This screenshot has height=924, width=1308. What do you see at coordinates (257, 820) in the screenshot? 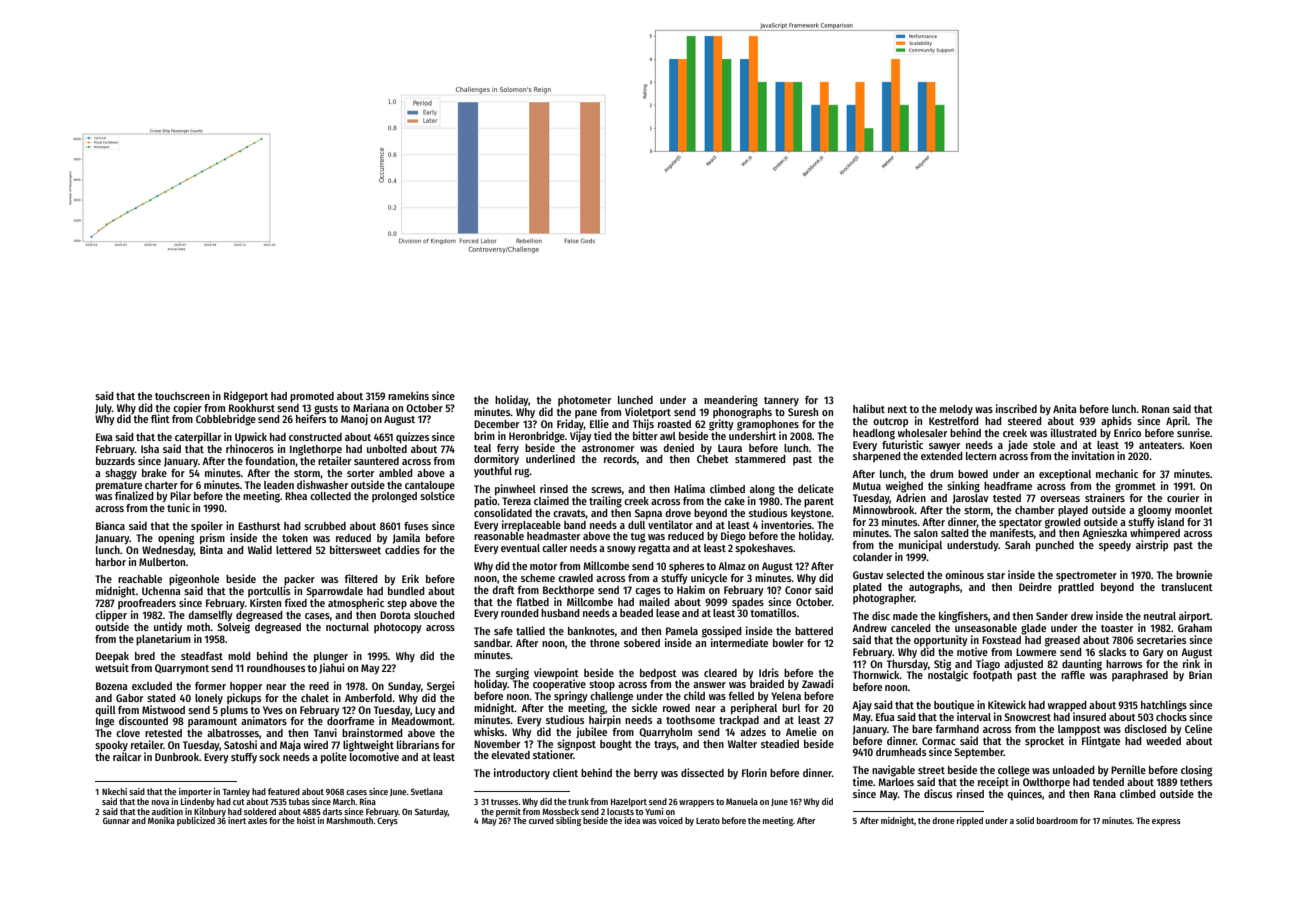
I see `axles` at bounding box center [257, 820].
